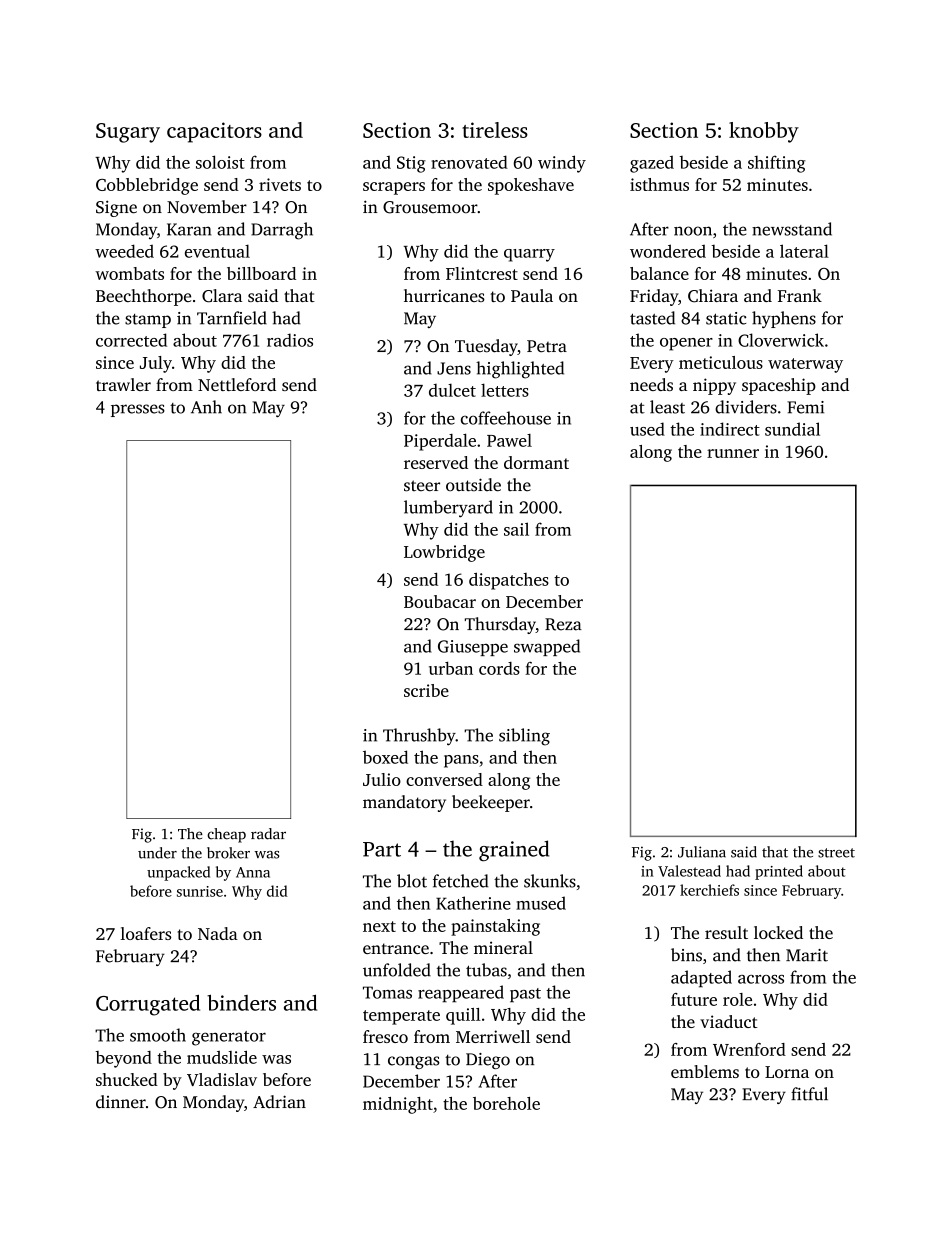  What do you see at coordinates (379, 926) in the screenshot?
I see `next` at bounding box center [379, 926].
